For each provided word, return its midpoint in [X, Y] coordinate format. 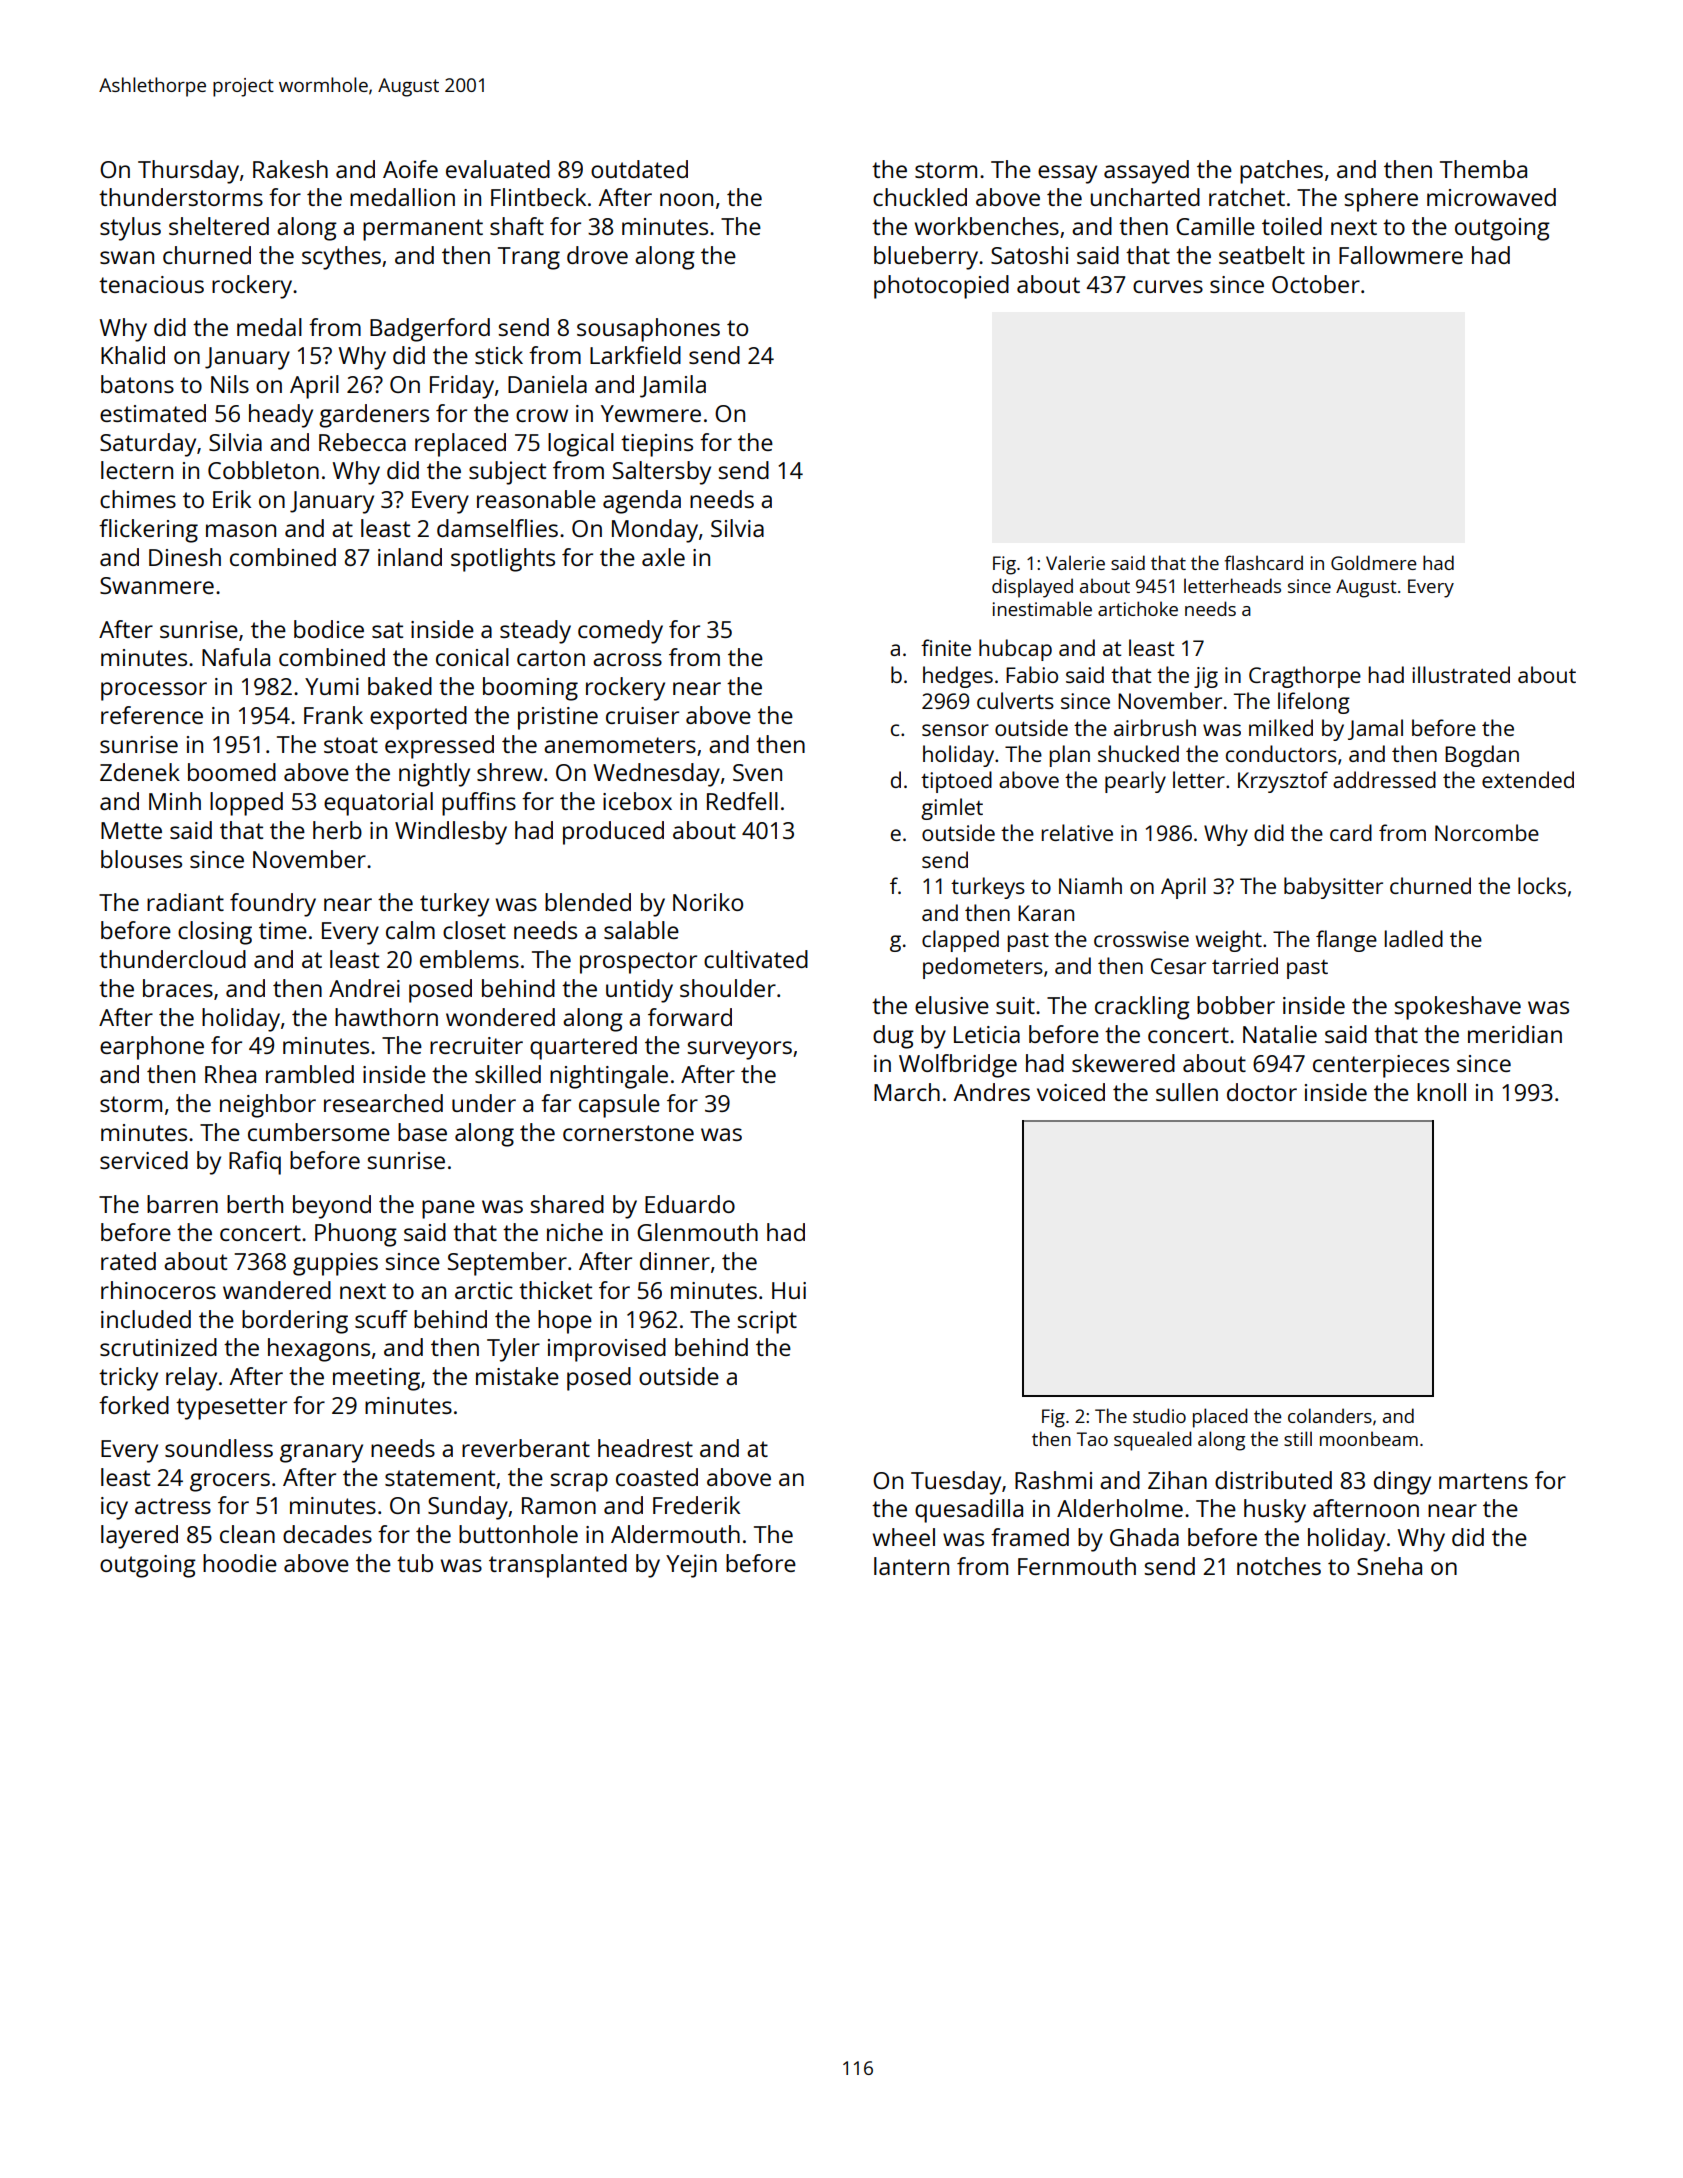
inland [410, 557]
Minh [175, 801]
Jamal [1375, 729]
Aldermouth [675, 1534]
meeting [376, 1379]
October [1316, 284]
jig [1206, 677]
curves [1168, 286]
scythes [341, 258]
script [767, 1322]
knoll [1441, 1092]
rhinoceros [158, 1290]
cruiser [642, 715]
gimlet [952, 809]
